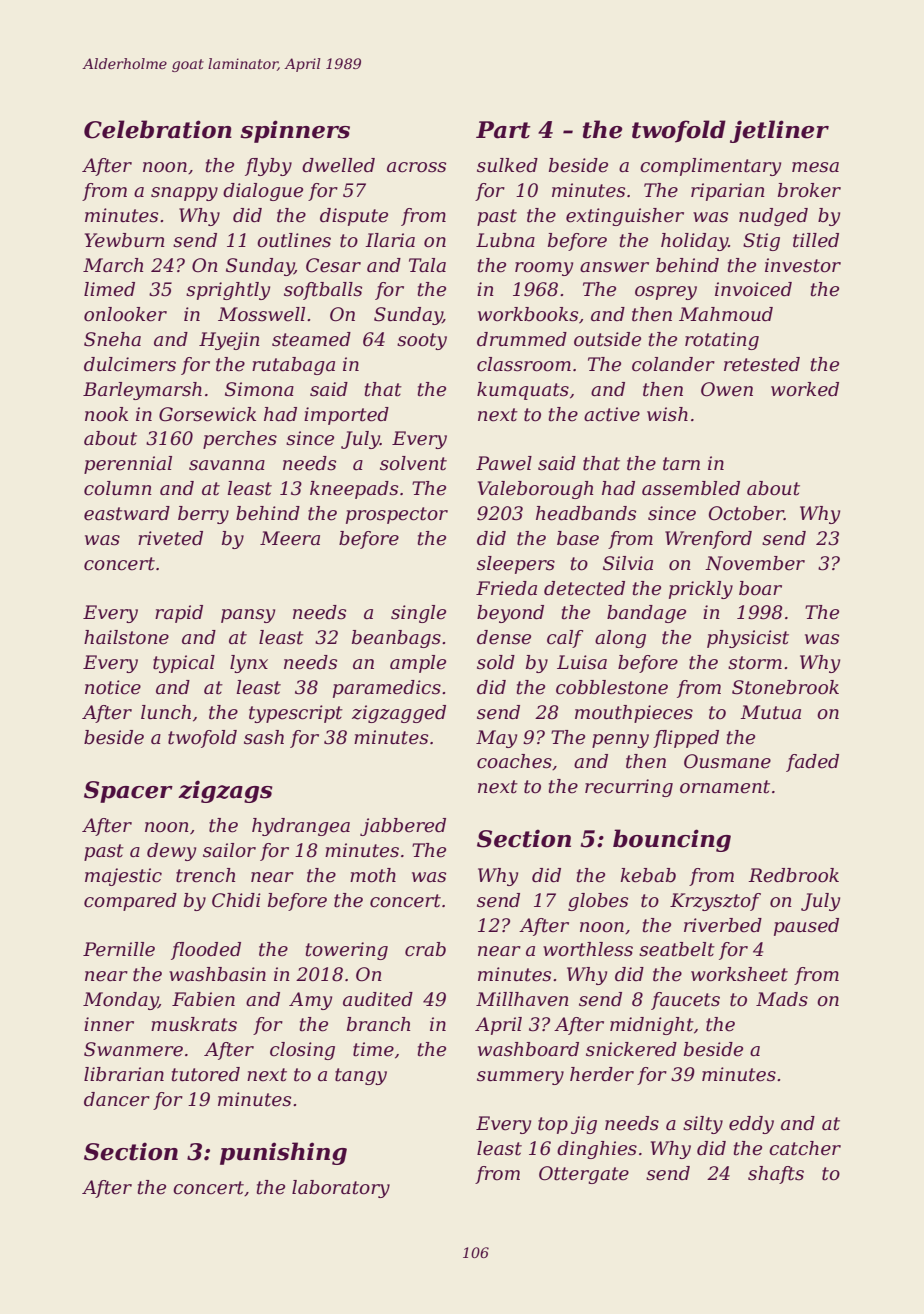 The image size is (924, 1314). I want to click on catcher, so click(805, 1148).
